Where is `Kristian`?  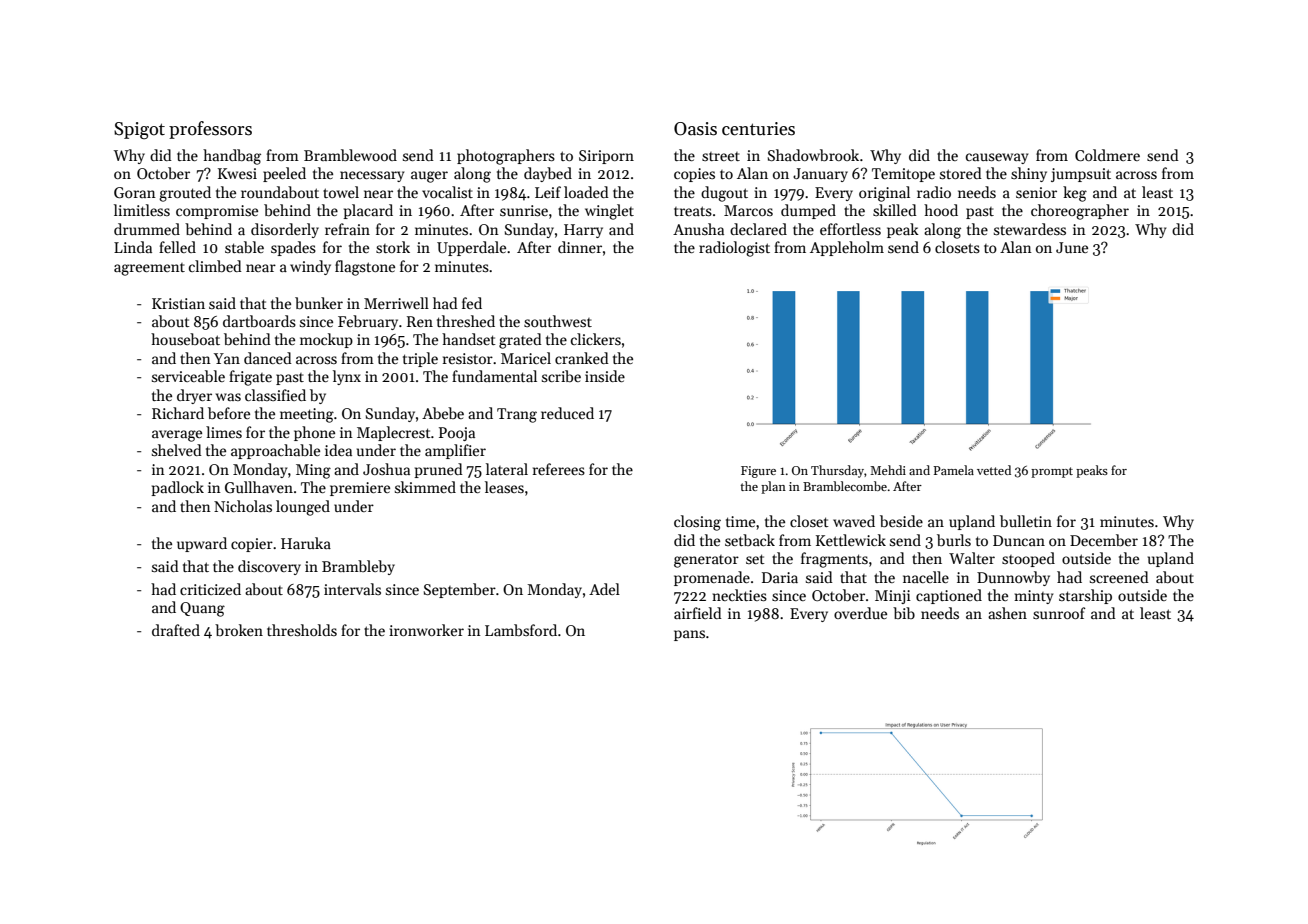 Kristian is located at coordinates (178, 303).
